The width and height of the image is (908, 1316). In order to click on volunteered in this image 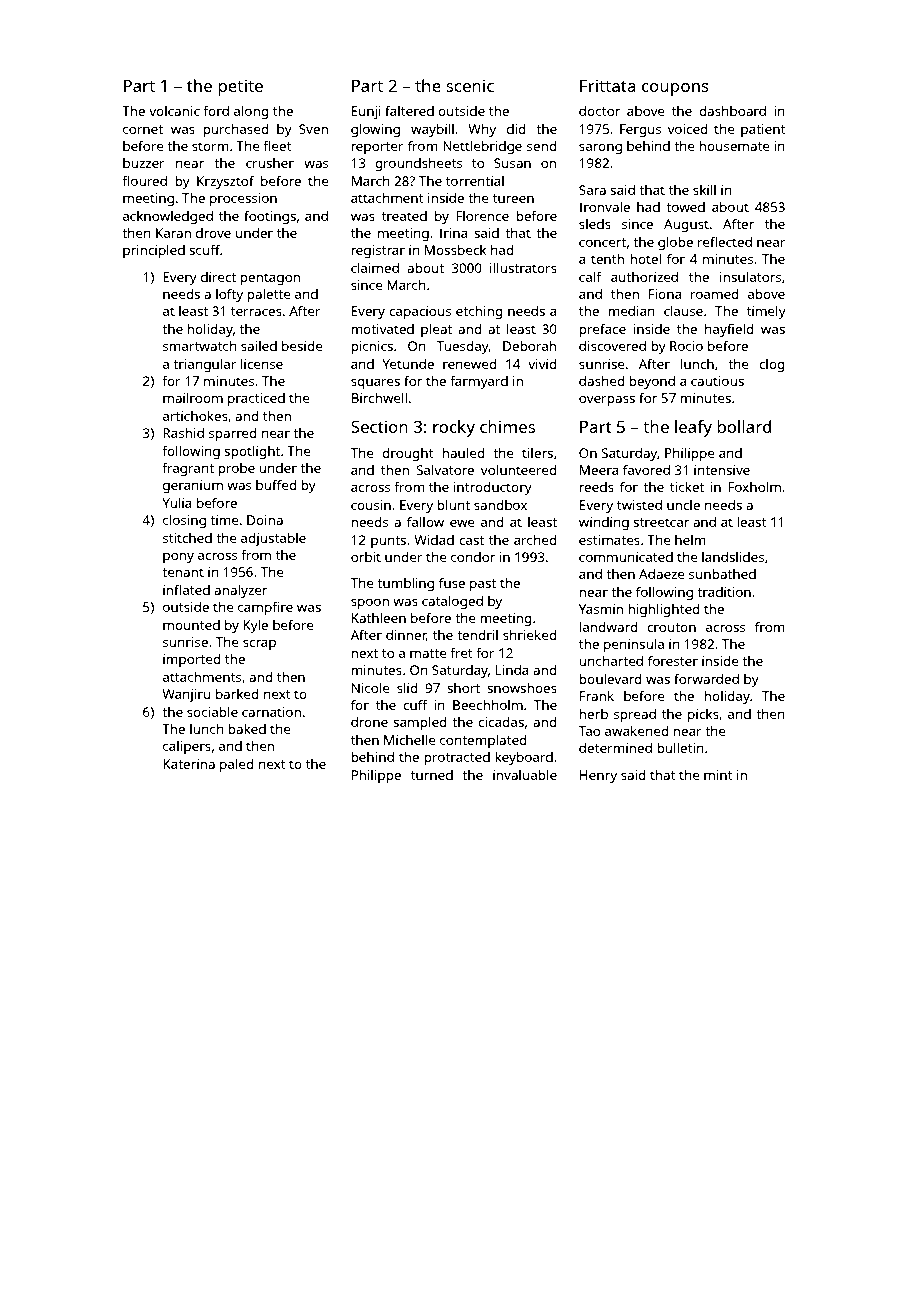, I will do `click(518, 470)`.
